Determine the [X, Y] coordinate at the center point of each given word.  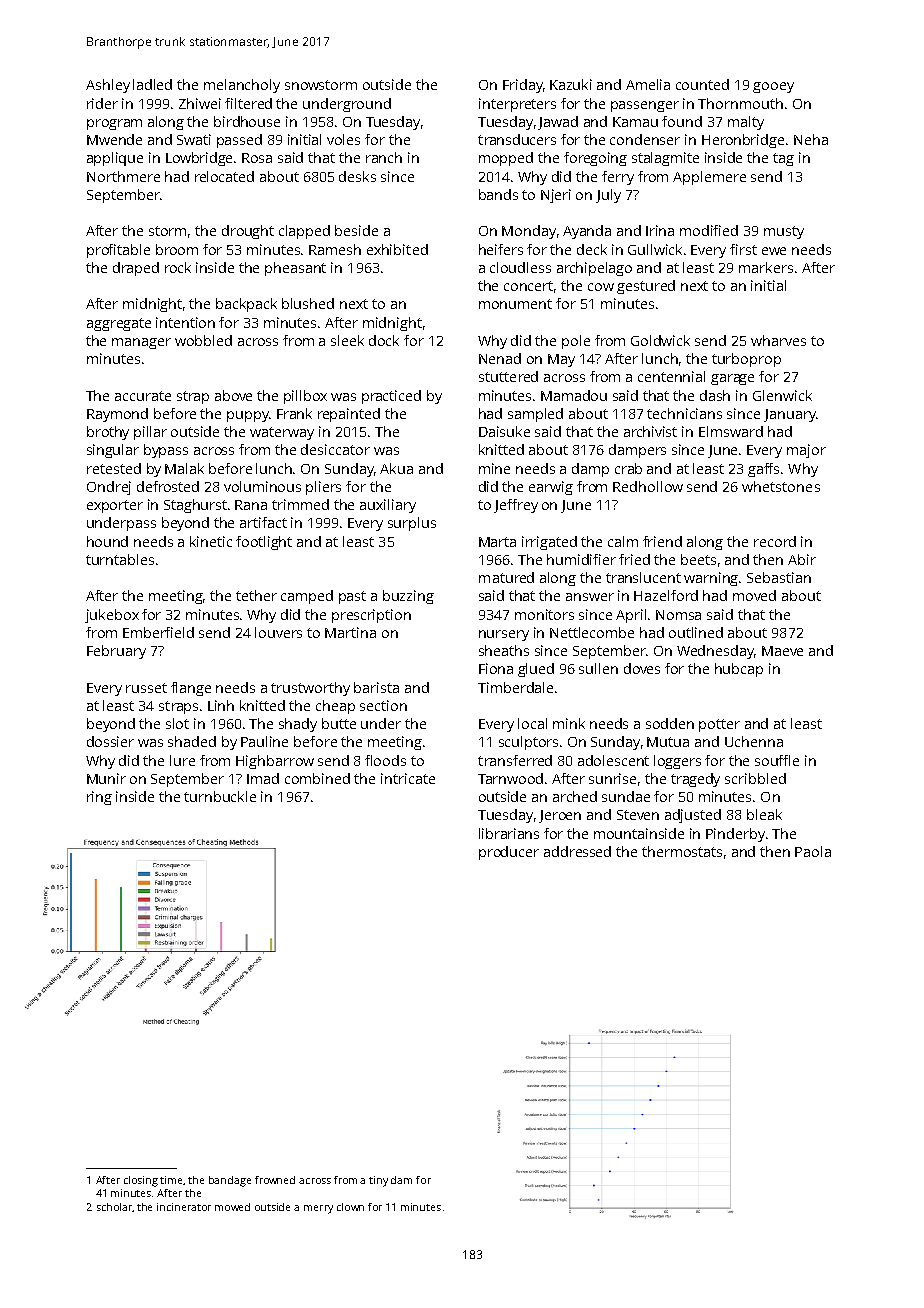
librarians [509, 833]
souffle [777, 760]
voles [343, 139]
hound [107, 541]
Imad [263, 778]
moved [754, 595]
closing [141, 1181]
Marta [497, 542]
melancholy [242, 86]
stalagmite [665, 159]
